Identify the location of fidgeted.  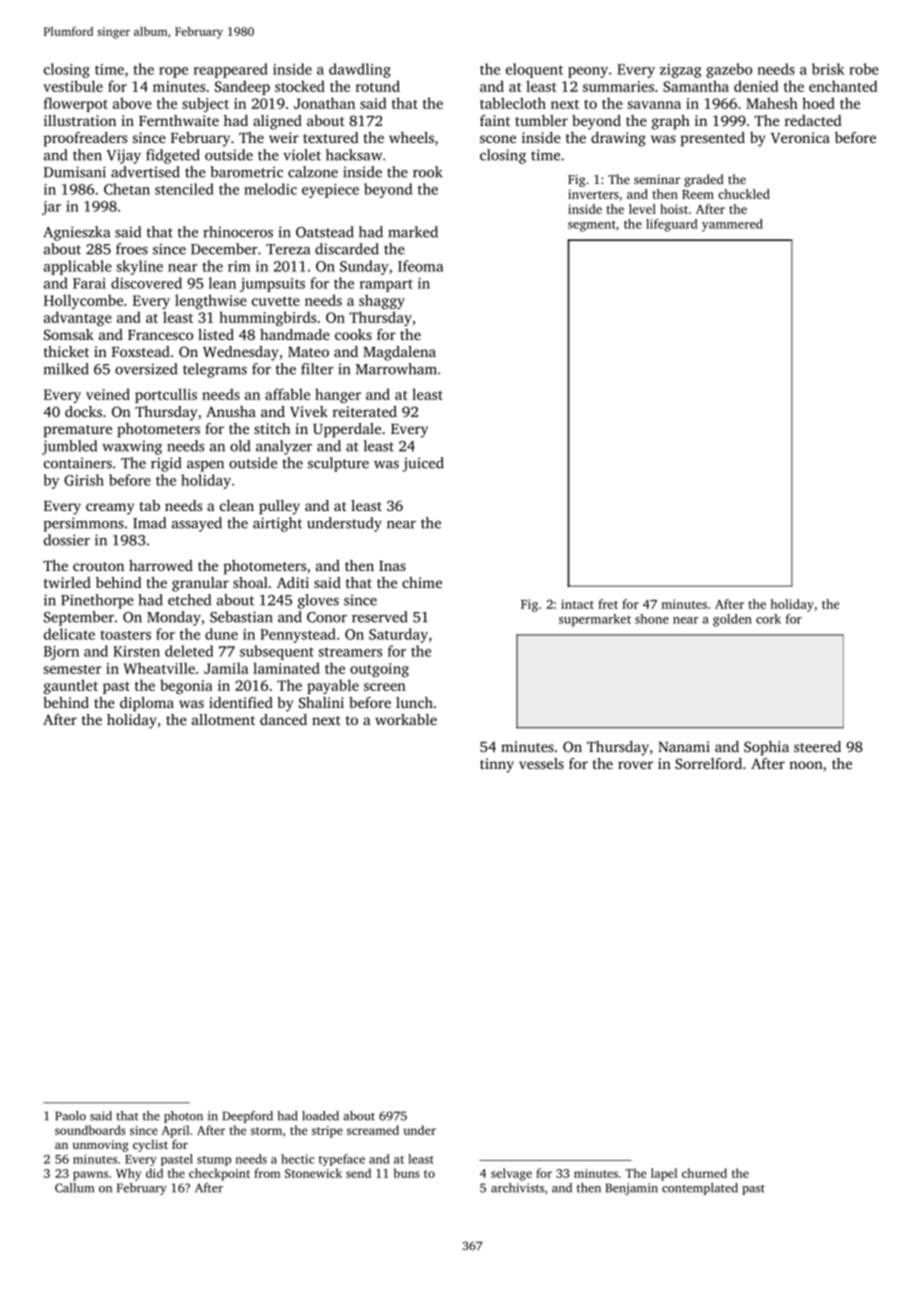
(173, 156).
